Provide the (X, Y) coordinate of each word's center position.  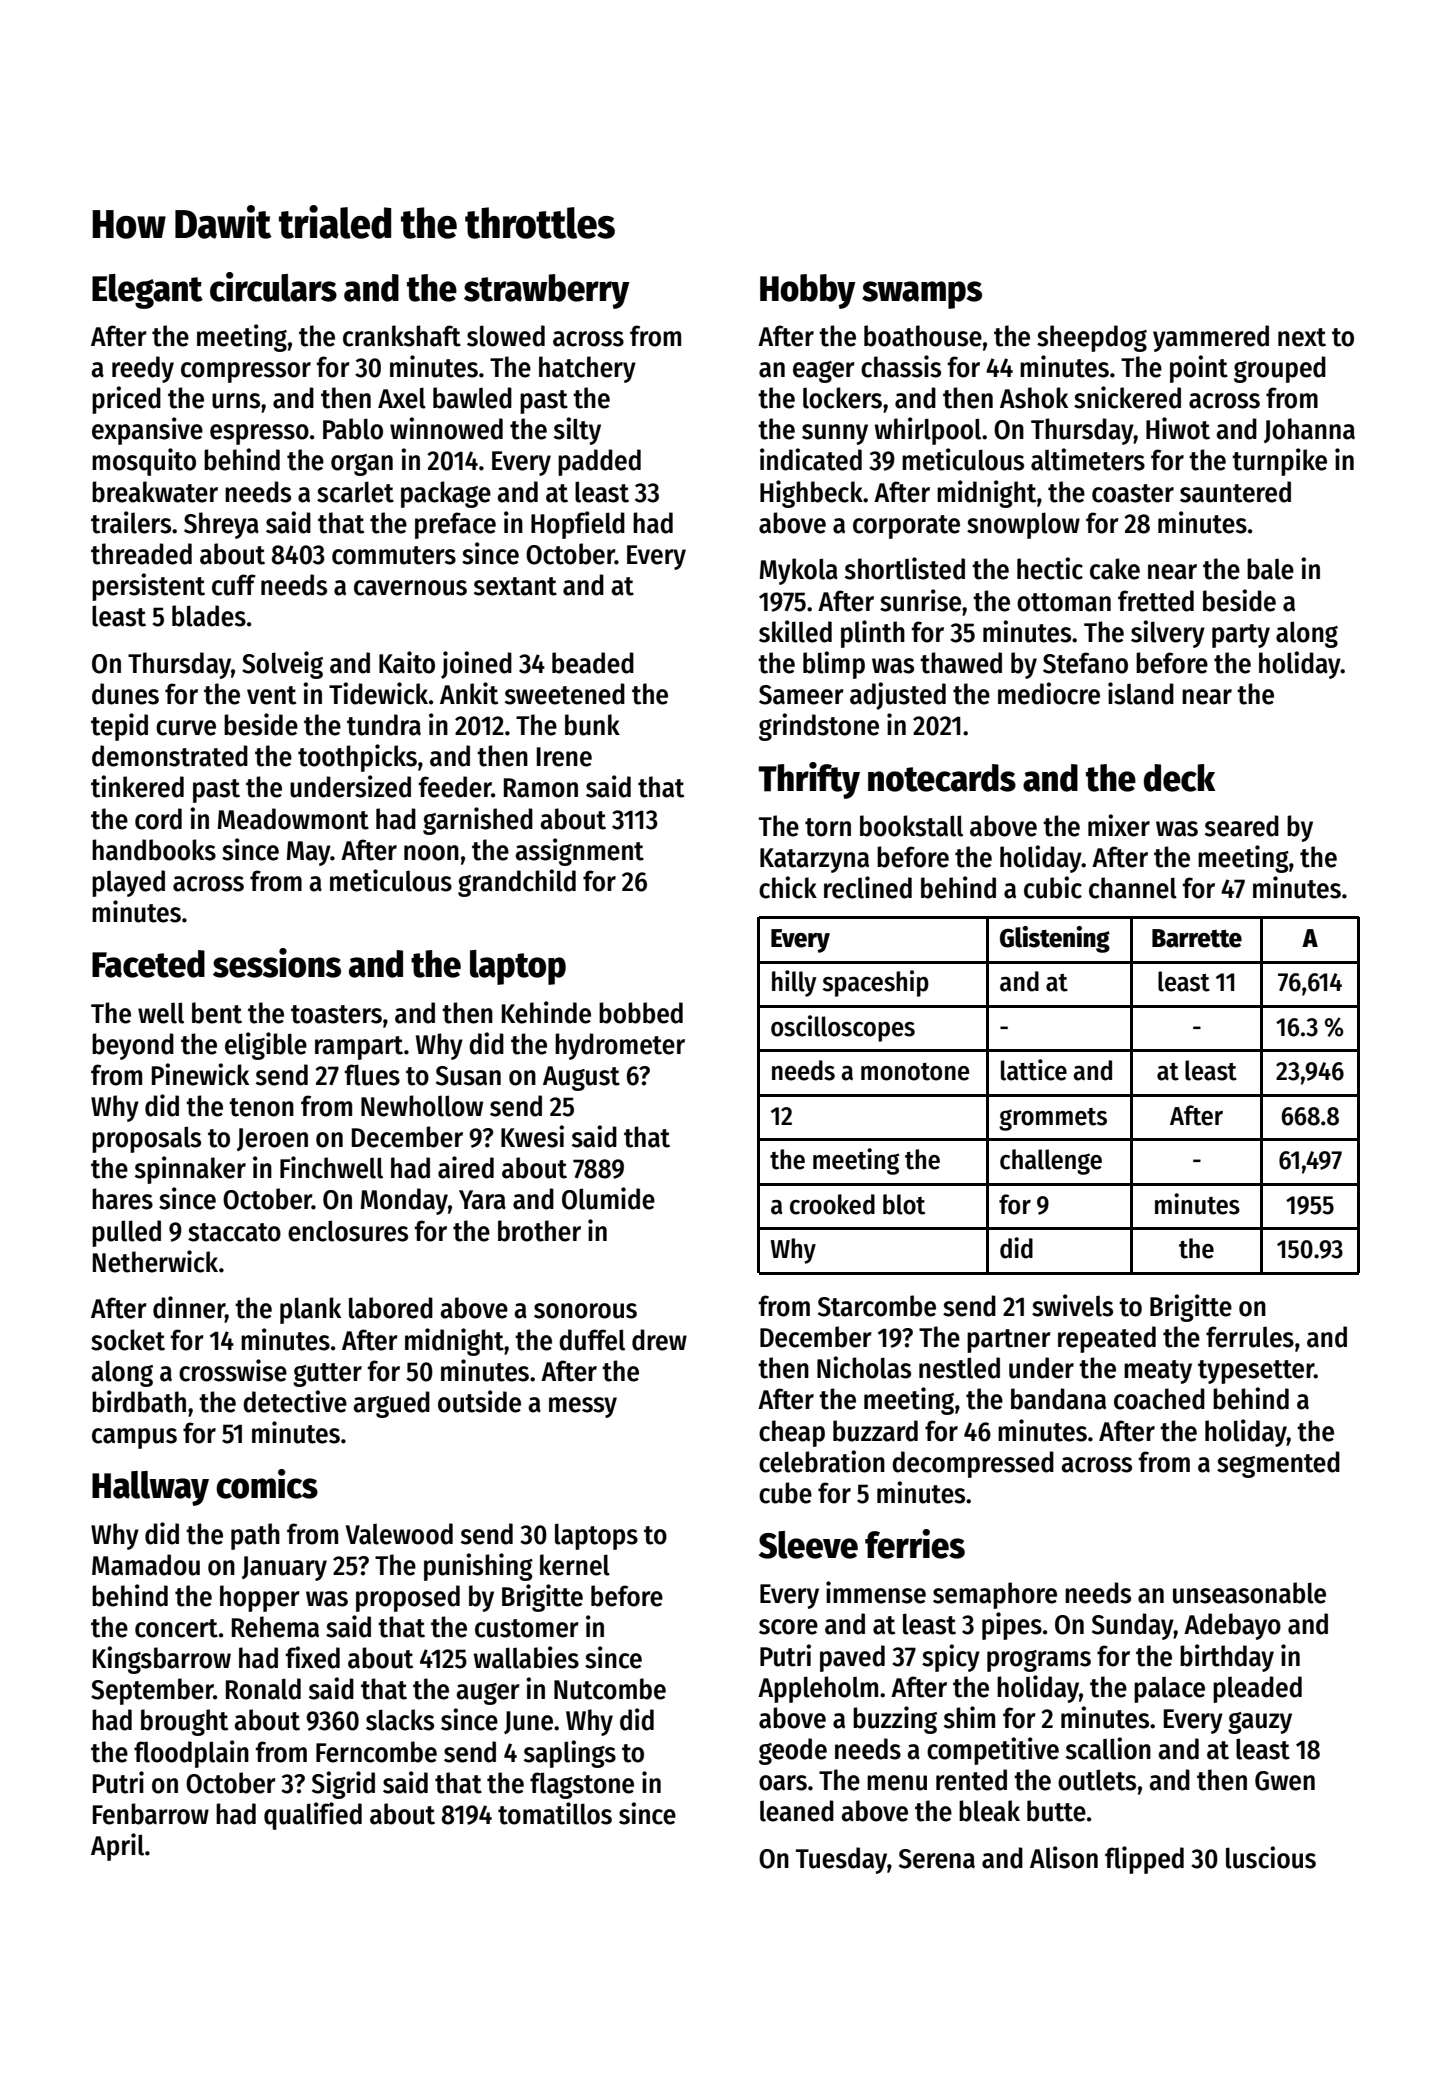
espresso (259, 434)
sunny (835, 434)
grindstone (819, 727)
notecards (942, 778)
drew (659, 1340)
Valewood (399, 1534)
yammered (1211, 338)
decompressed (973, 1464)
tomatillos (555, 1813)
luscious (1271, 1857)
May (309, 853)
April (117, 1847)
